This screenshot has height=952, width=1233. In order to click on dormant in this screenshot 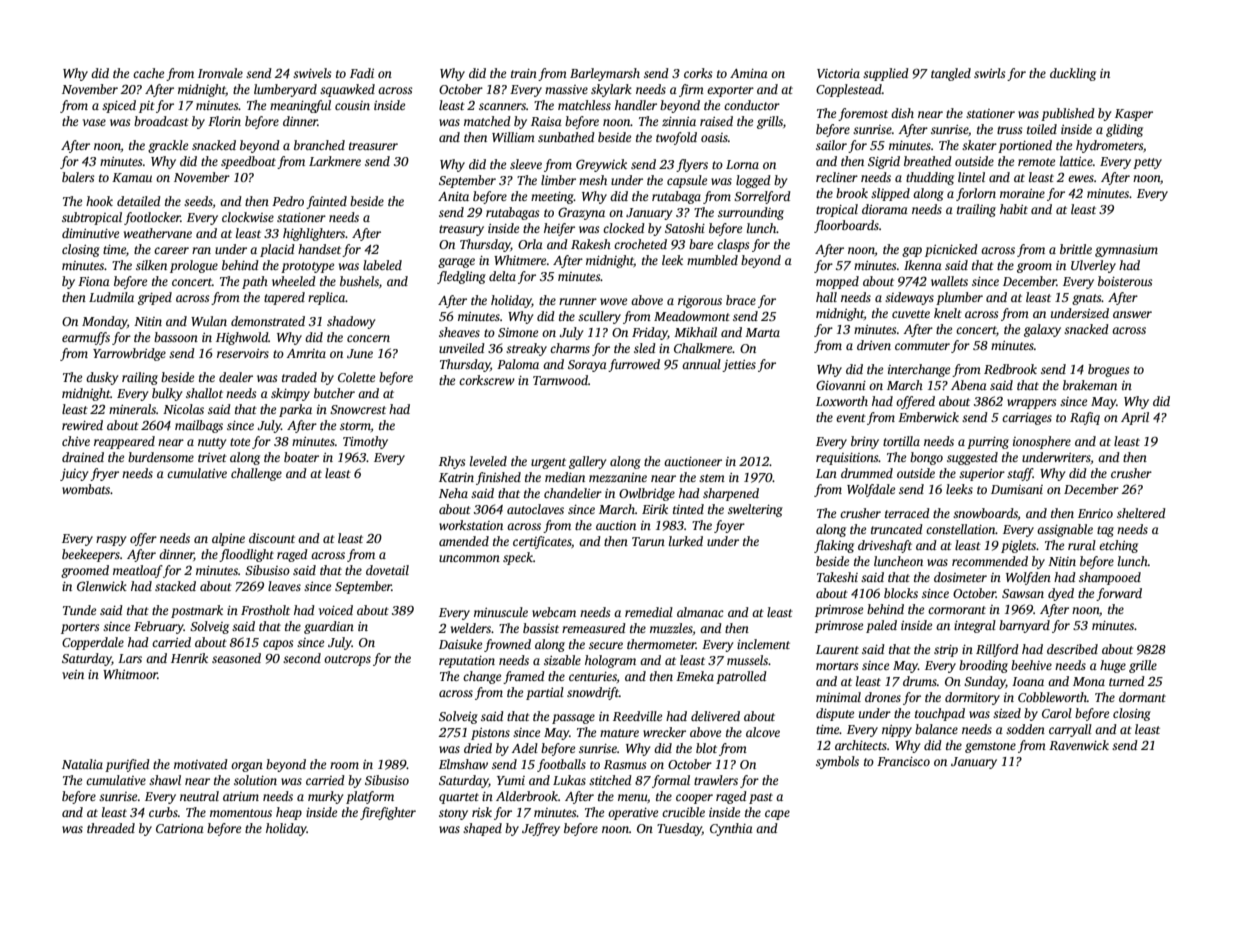, I will do `click(1142, 697)`.
